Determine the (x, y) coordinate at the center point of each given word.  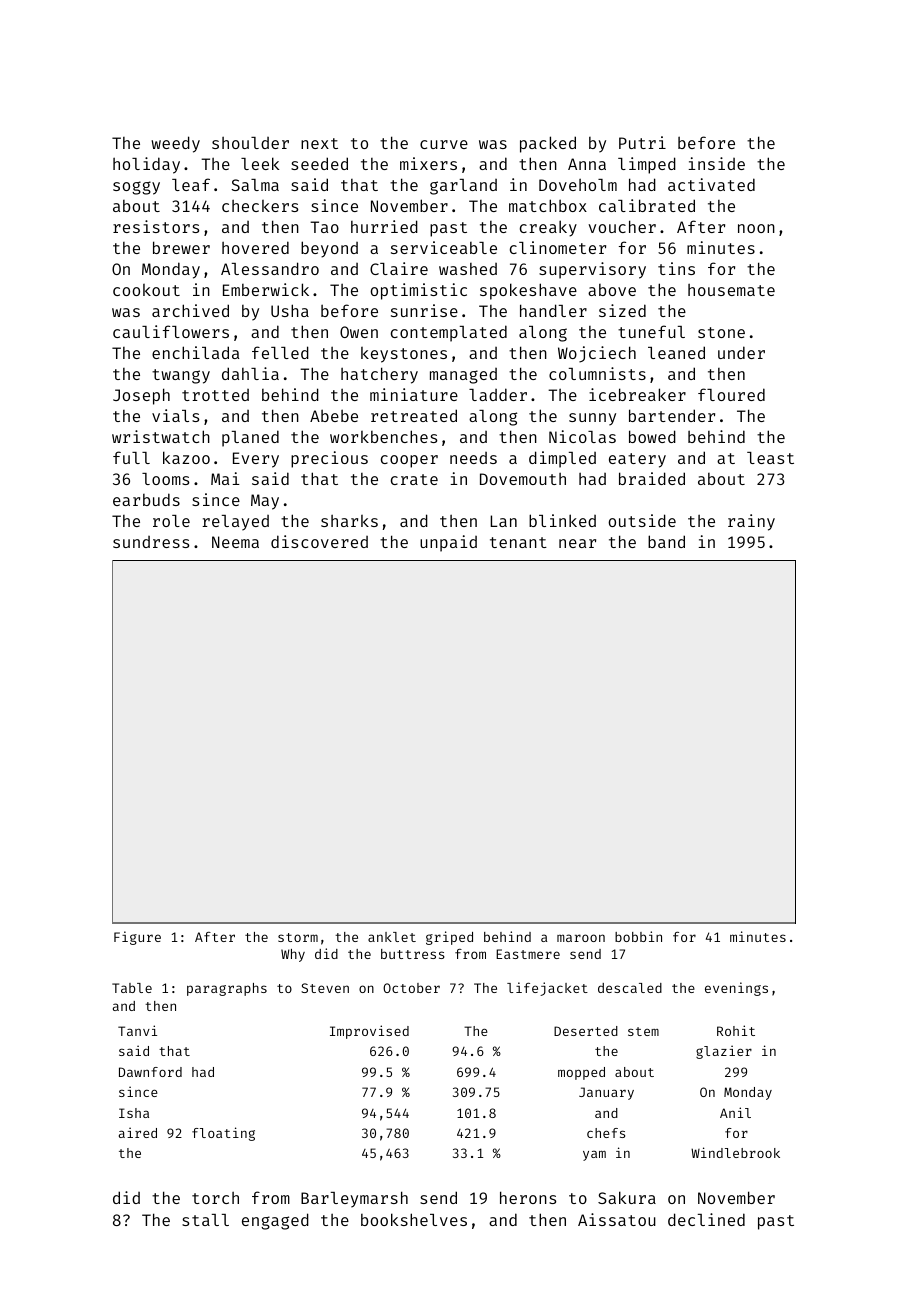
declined (706, 1219)
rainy (751, 522)
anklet (392, 937)
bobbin (638, 936)
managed (463, 376)
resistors (156, 226)
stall (205, 1220)
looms (165, 479)
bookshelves (414, 1219)
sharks (349, 521)
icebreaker (637, 394)
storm (298, 937)
